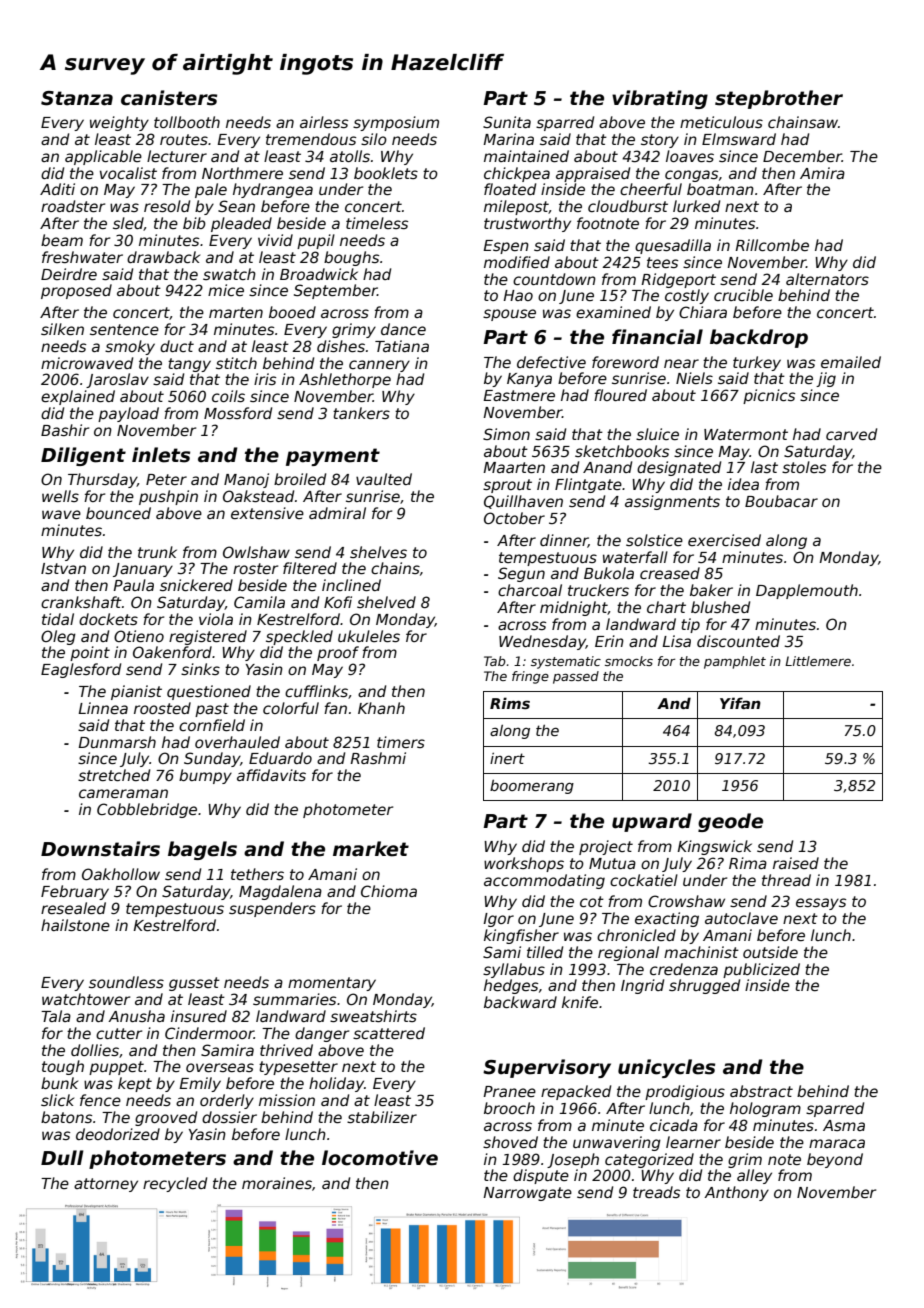 Image resolution: width=924 pixels, height=1308 pixels. What do you see at coordinates (78, 397) in the screenshot?
I see `explained` at bounding box center [78, 397].
